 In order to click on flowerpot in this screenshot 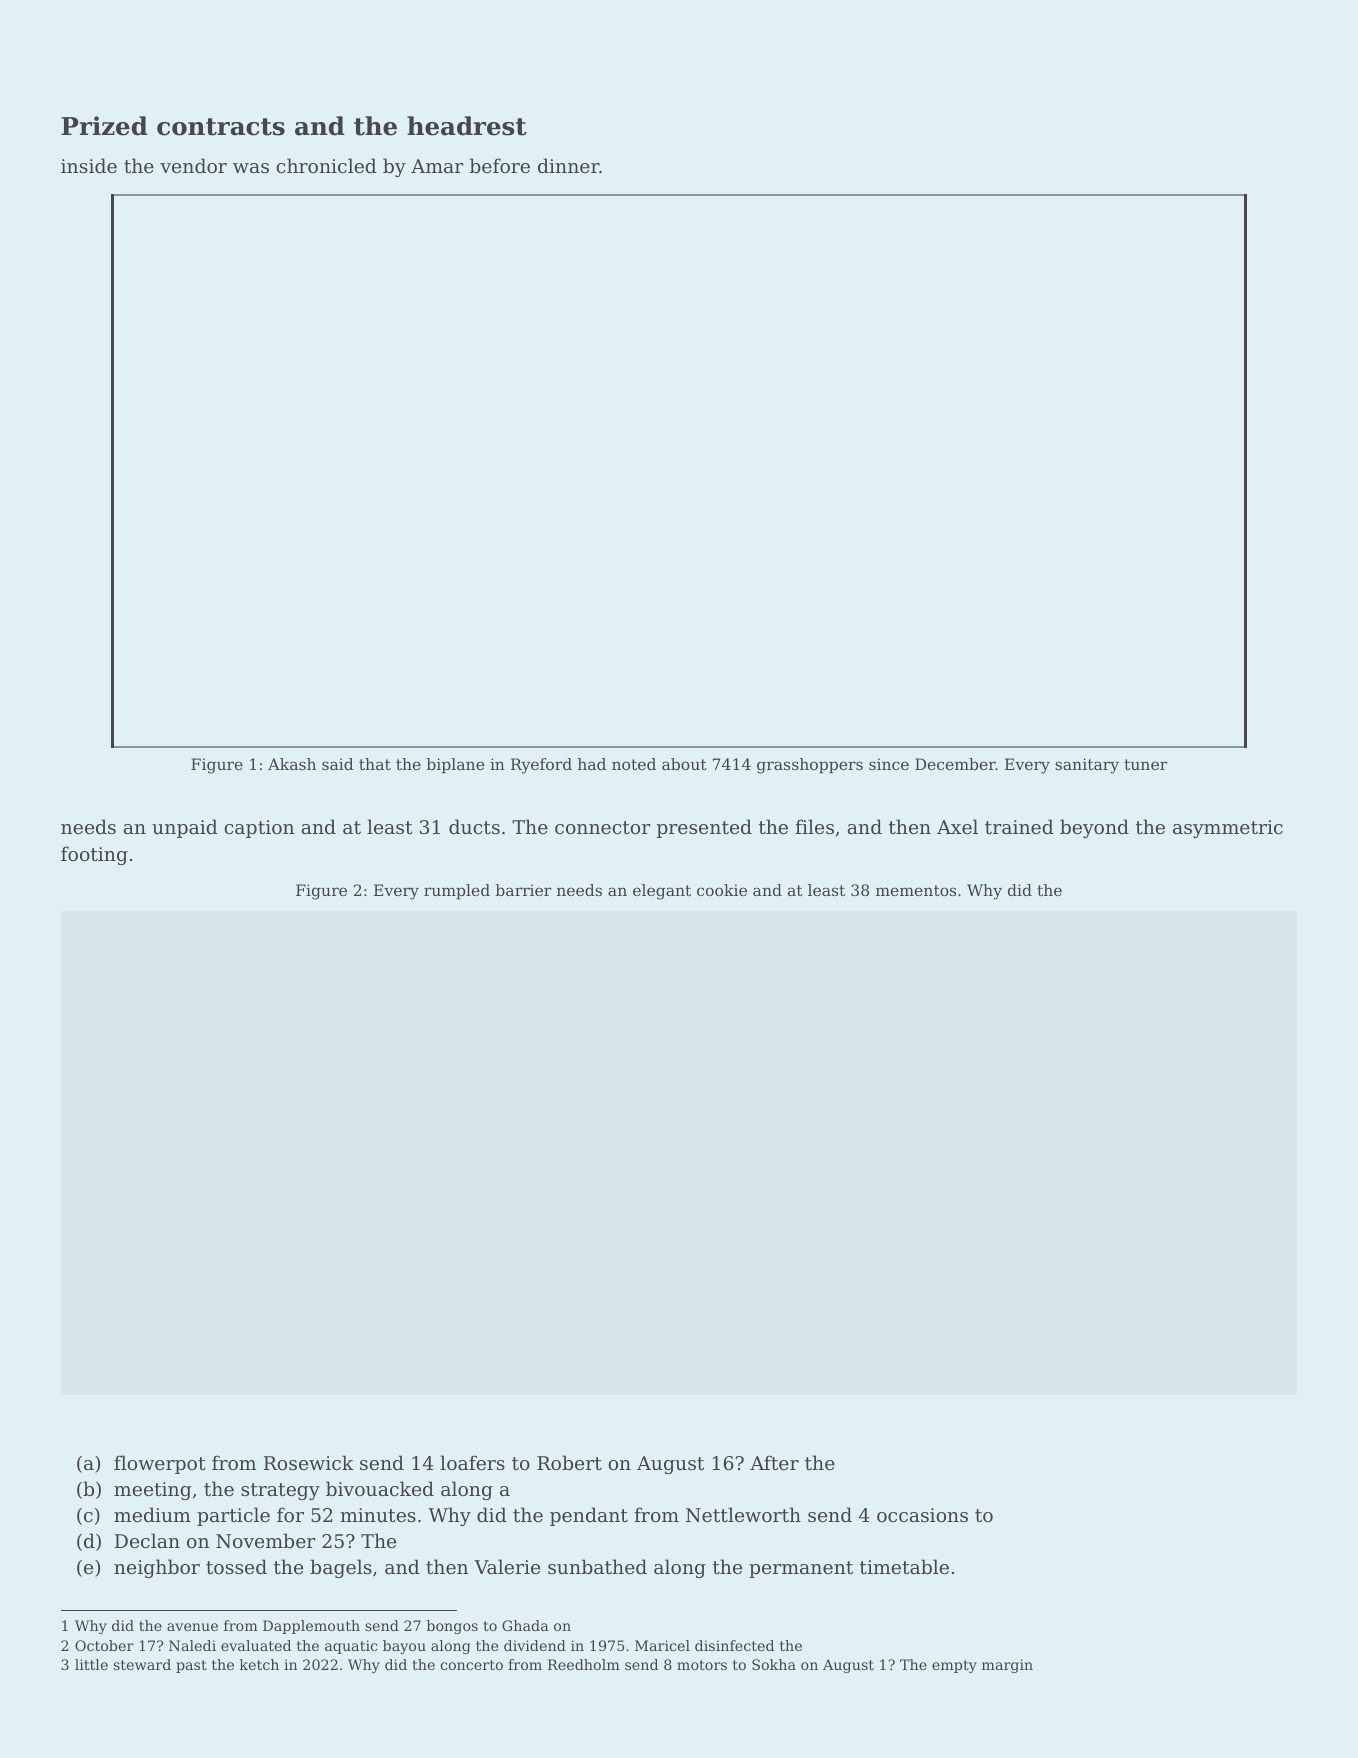, I will do `click(160, 1464)`.
